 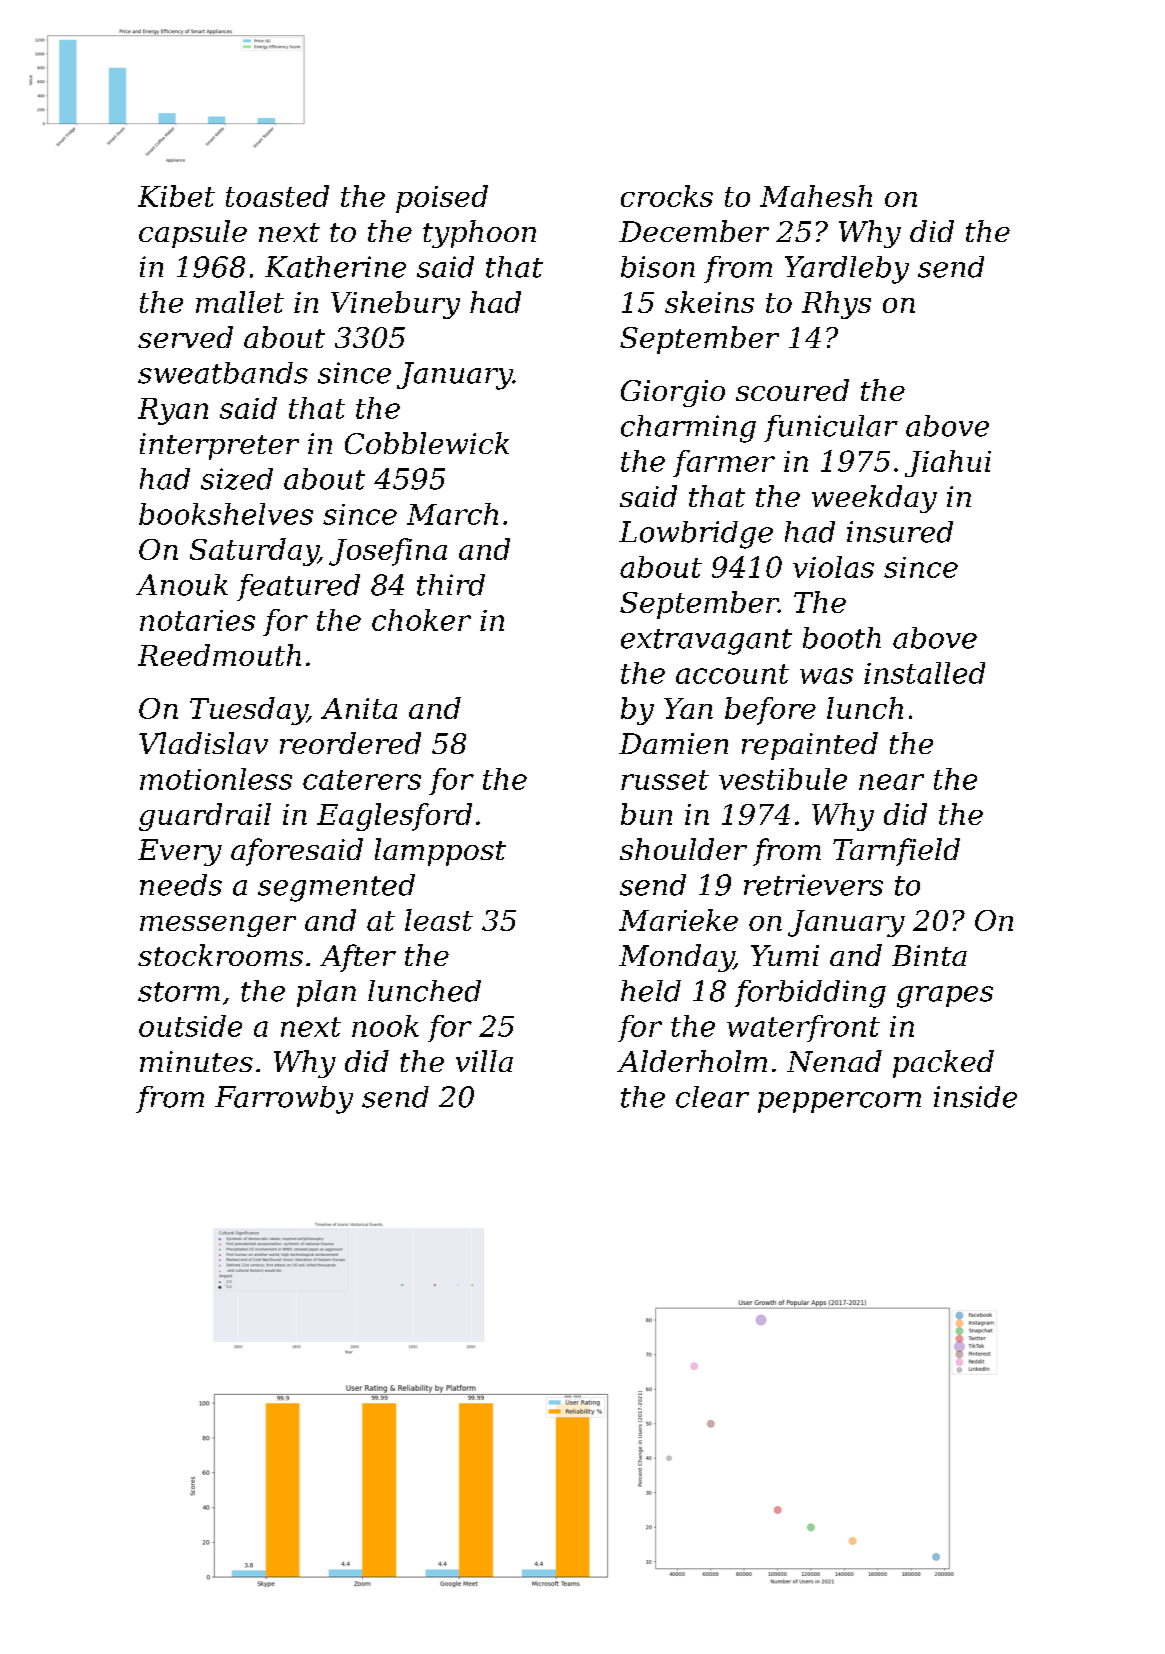 What do you see at coordinates (834, 1061) in the screenshot?
I see `Nenad` at bounding box center [834, 1061].
